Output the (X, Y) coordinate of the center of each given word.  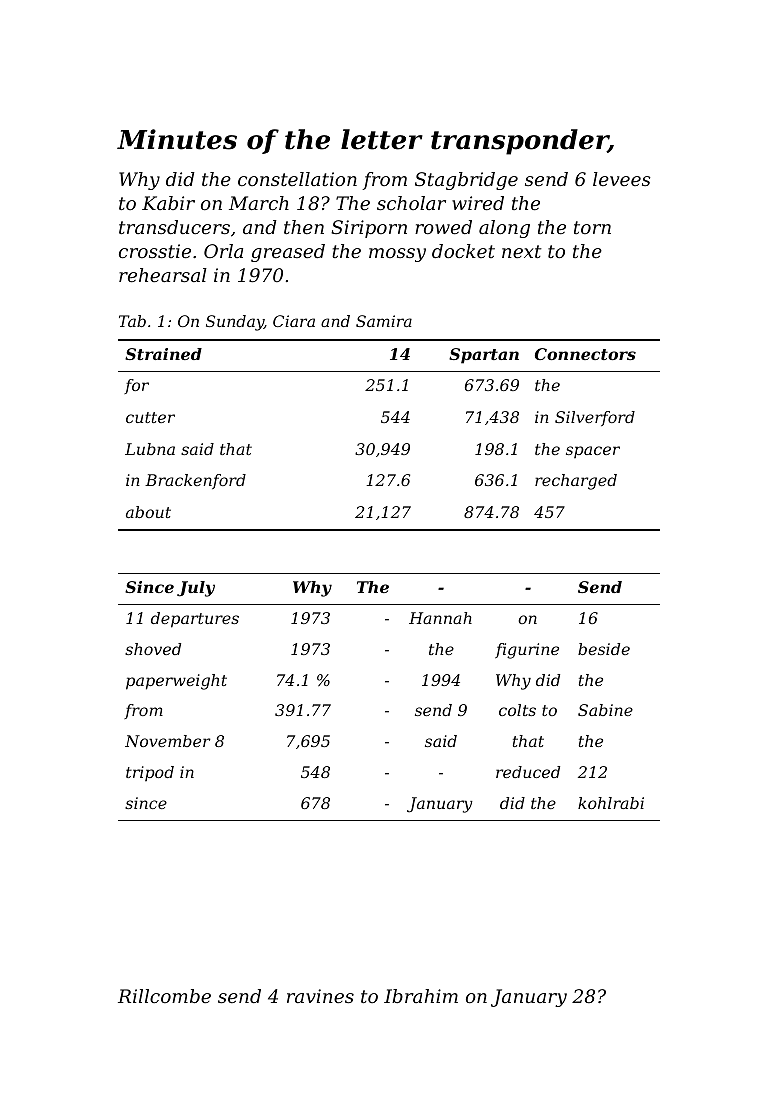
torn (592, 227)
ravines (320, 996)
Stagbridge (466, 181)
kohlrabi (611, 803)
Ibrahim (421, 996)
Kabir (168, 203)
